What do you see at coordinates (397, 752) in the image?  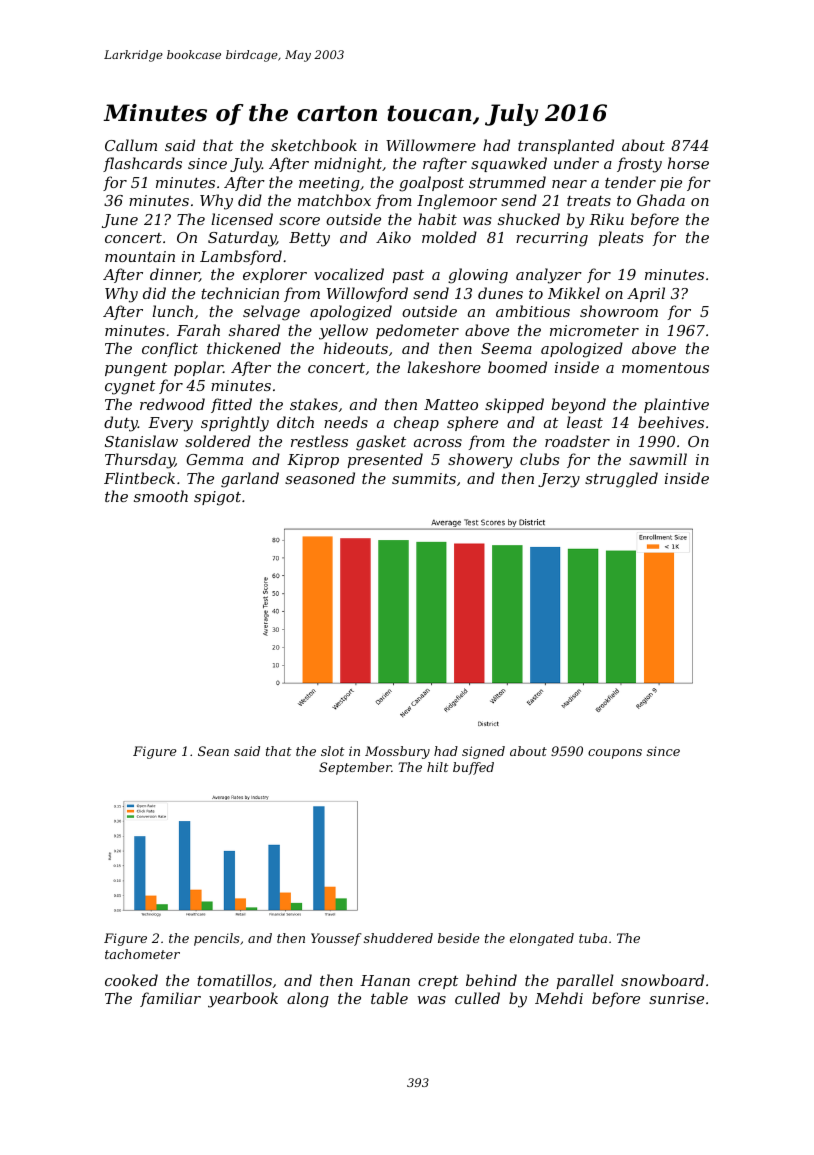 I see `Mossbury` at bounding box center [397, 752].
